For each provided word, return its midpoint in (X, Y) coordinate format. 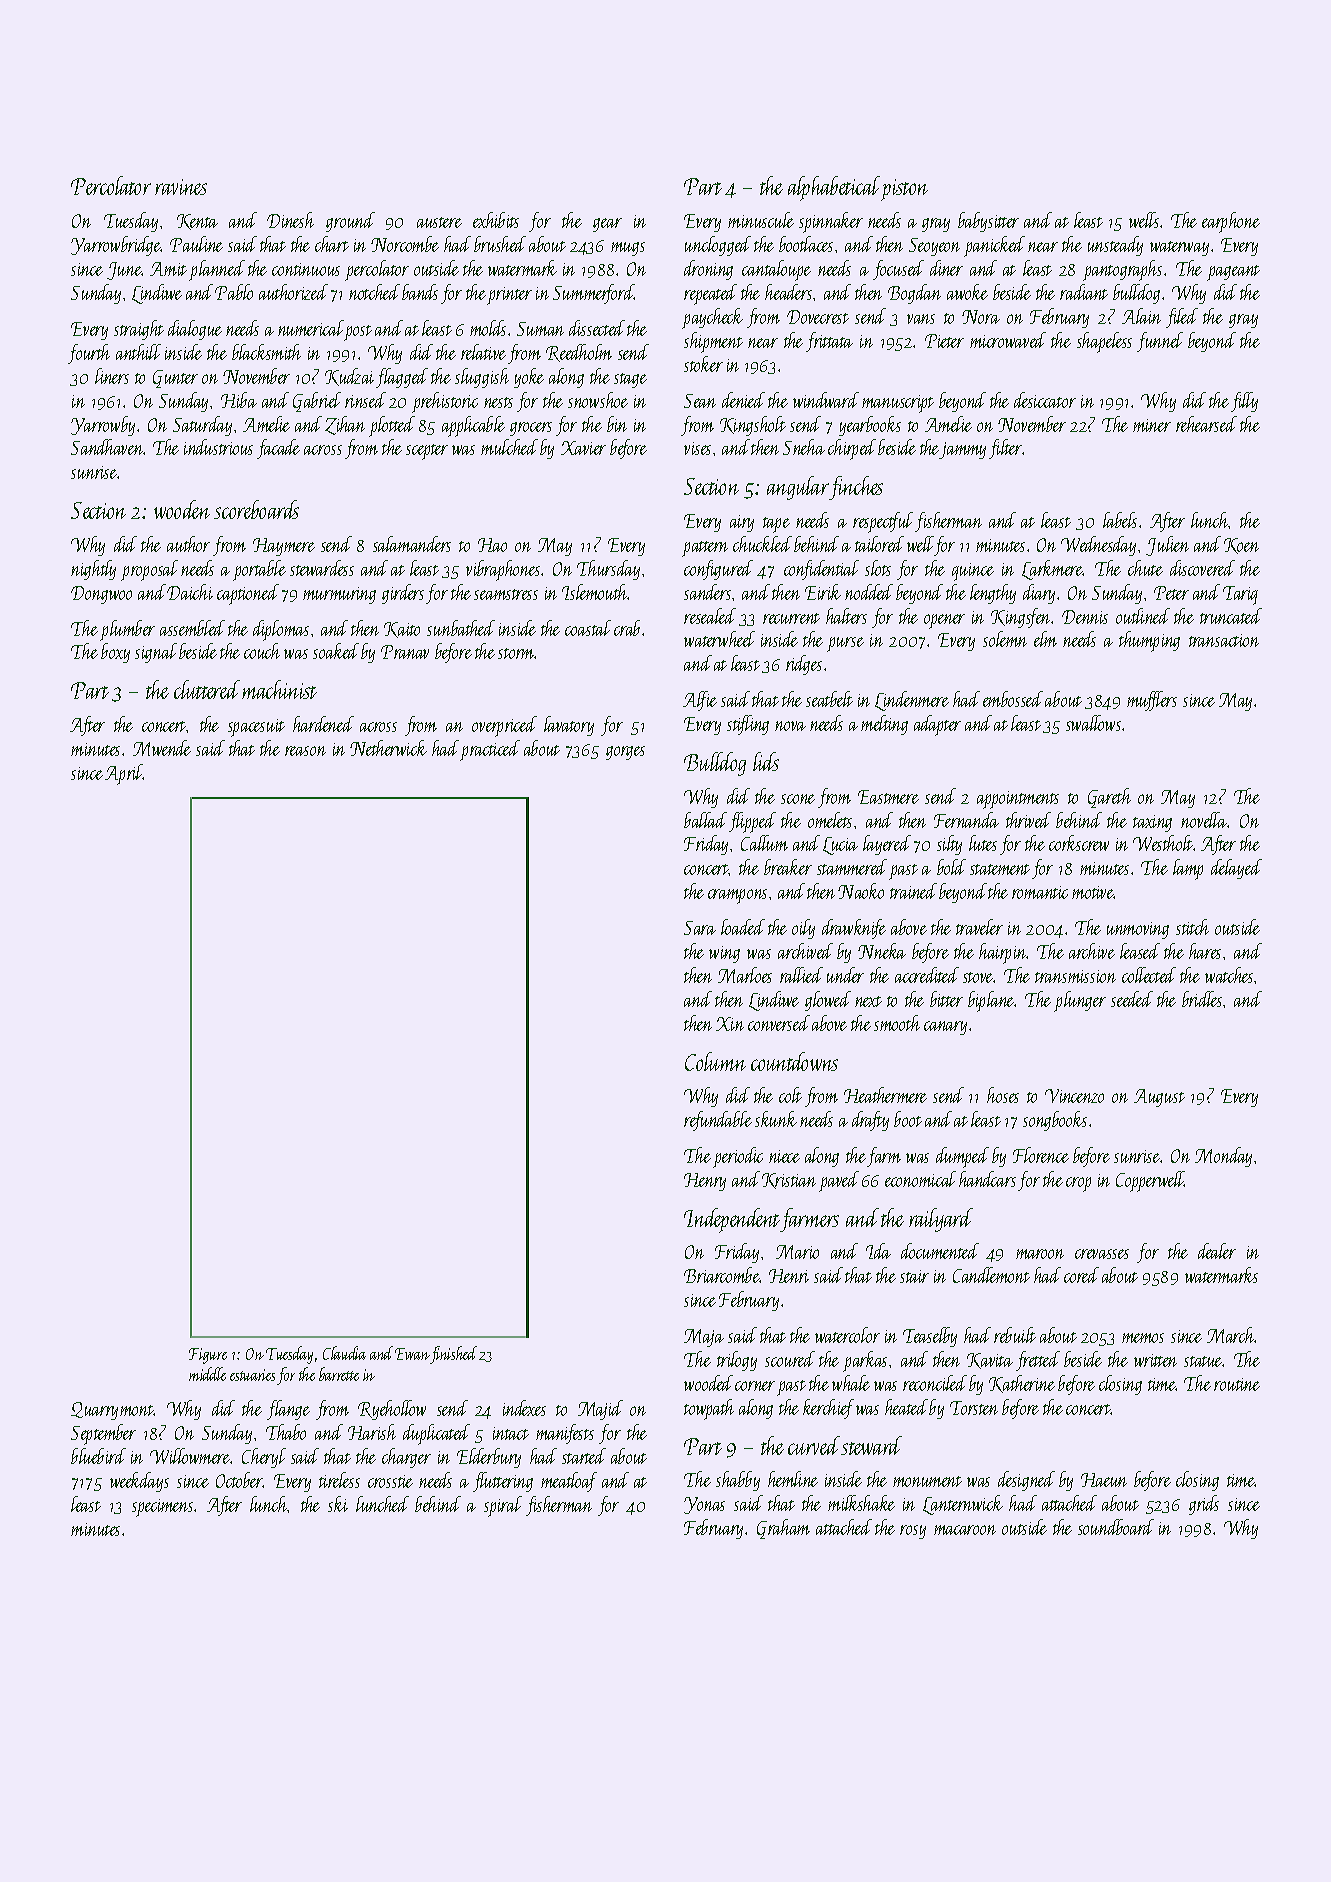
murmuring (339, 595)
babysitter (988, 222)
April (124, 774)
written (1155, 1360)
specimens (162, 1508)
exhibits (496, 220)
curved (814, 1445)
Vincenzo (1074, 1096)
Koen (1241, 546)
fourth (89, 354)
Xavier (583, 448)
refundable (718, 1121)
